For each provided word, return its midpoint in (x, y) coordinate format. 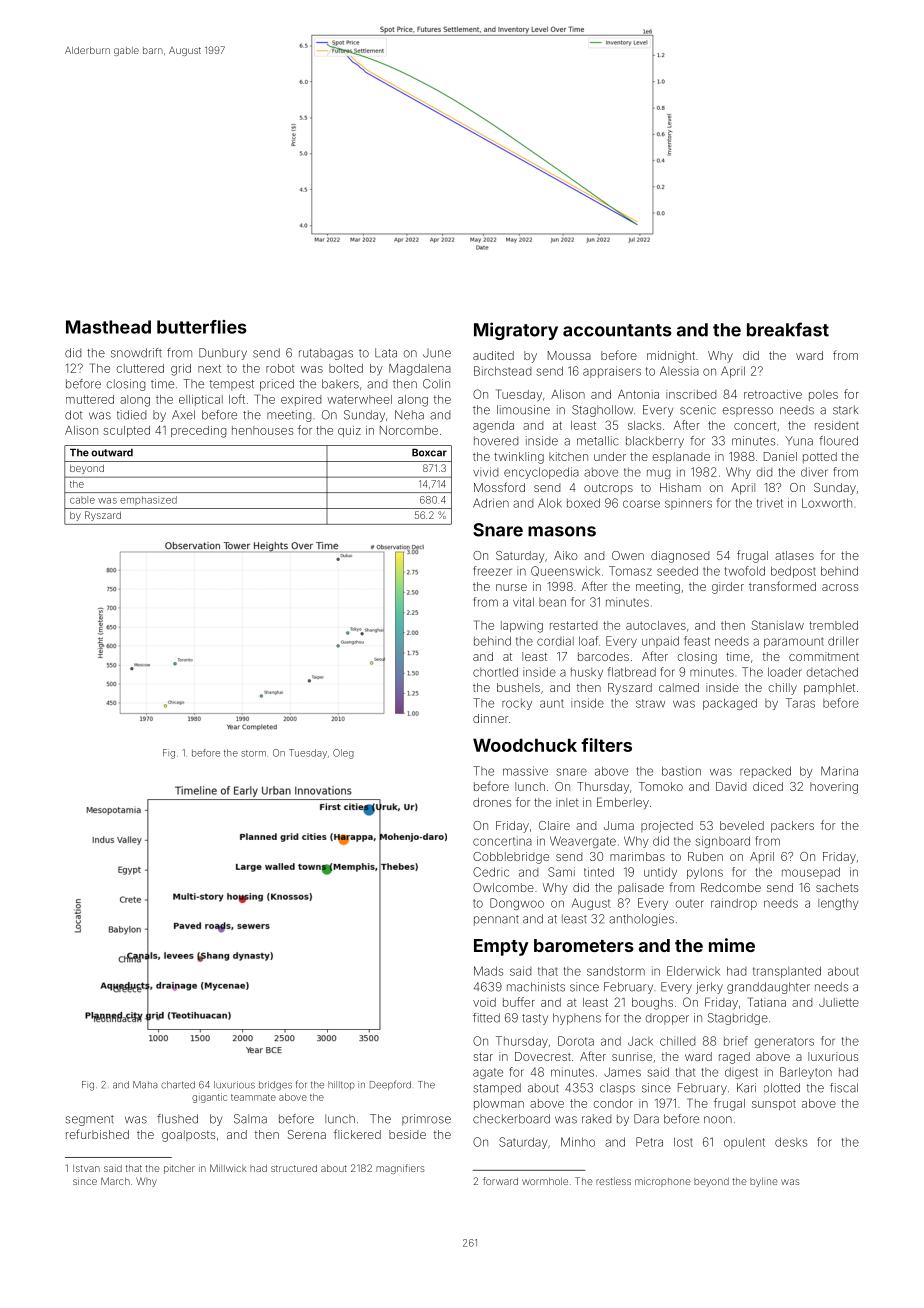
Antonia (638, 394)
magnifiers (400, 1169)
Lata (386, 353)
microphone (663, 1182)
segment (90, 1120)
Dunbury (223, 354)
